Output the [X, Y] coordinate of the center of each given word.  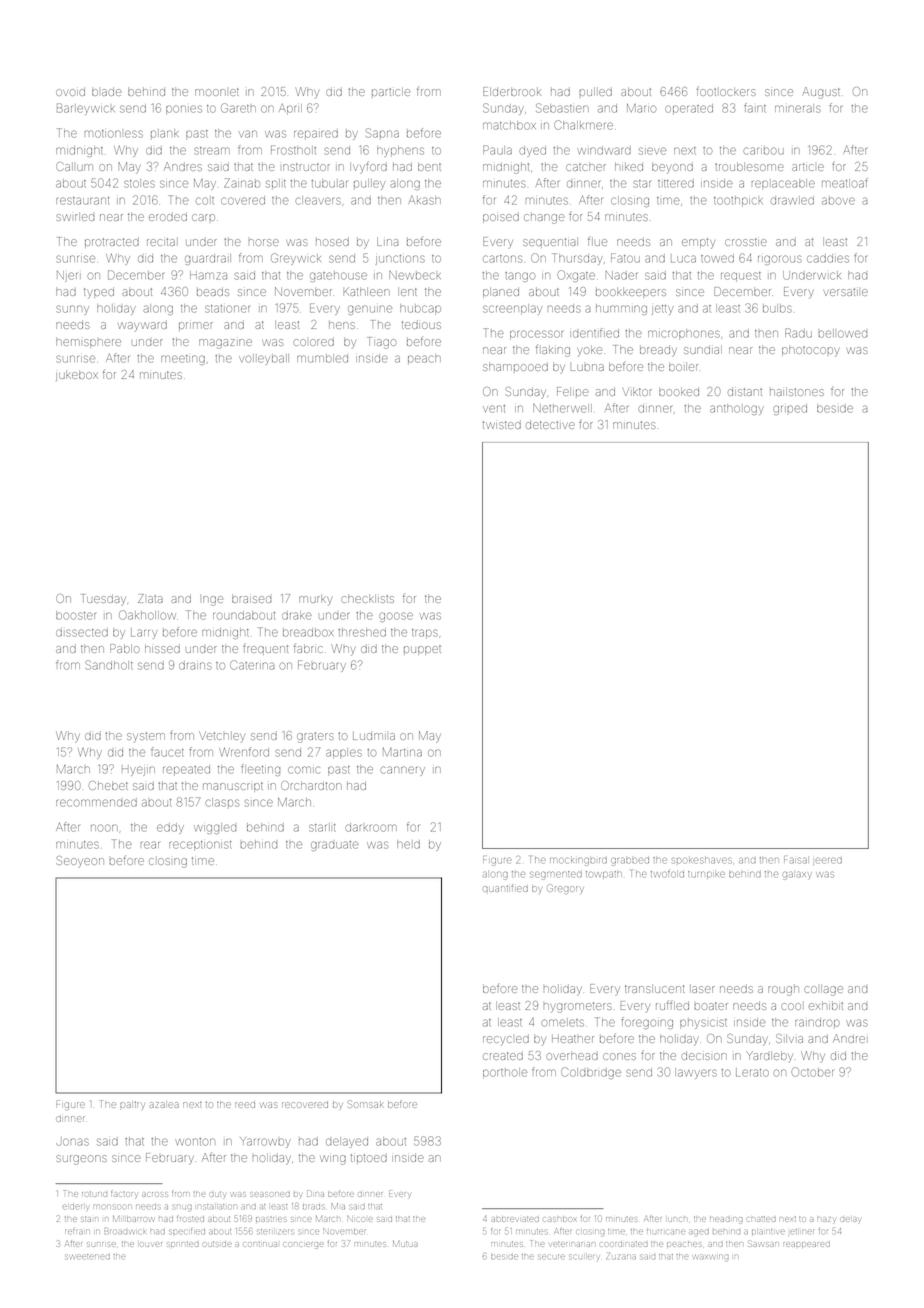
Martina [402, 752]
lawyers [696, 1073]
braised [251, 599]
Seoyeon [80, 862]
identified [594, 333]
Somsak [365, 1105]
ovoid [70, 92]
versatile [846, 292]
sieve [652, 151]
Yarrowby [265, 1142]
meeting [183, 360]
